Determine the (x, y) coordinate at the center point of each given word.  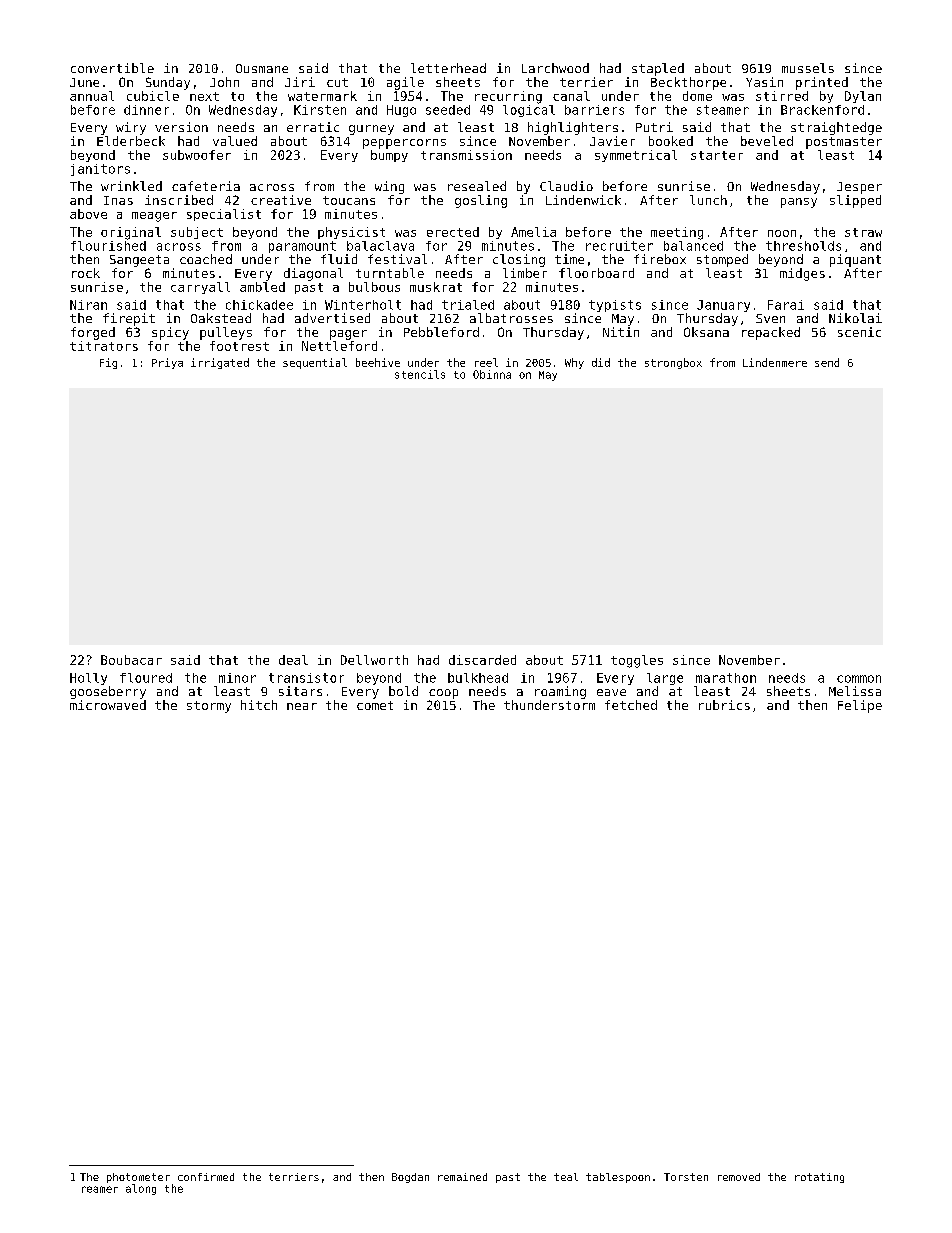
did (601, 362)
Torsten (686, 1177)
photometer (138, 1178)
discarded (482, 660)
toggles (637, 661)
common (859, 679)
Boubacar (131, 660)
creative (281, 200)
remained (462, 1177)
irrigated (220, 363)
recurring (508, 97)
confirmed (206, 1177)
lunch (708, 200)
